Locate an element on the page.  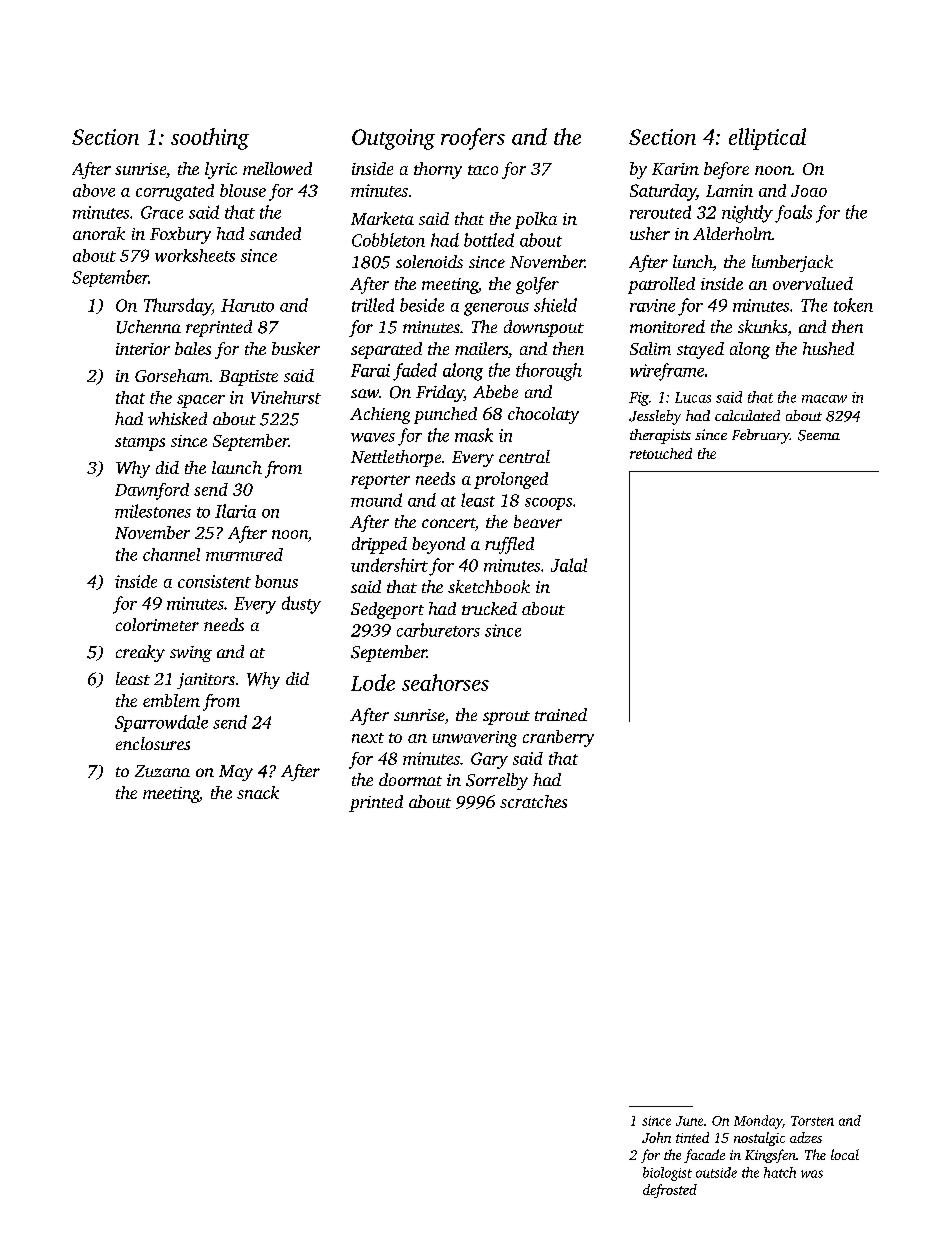
scratches is located at coordinates (533, 801).
